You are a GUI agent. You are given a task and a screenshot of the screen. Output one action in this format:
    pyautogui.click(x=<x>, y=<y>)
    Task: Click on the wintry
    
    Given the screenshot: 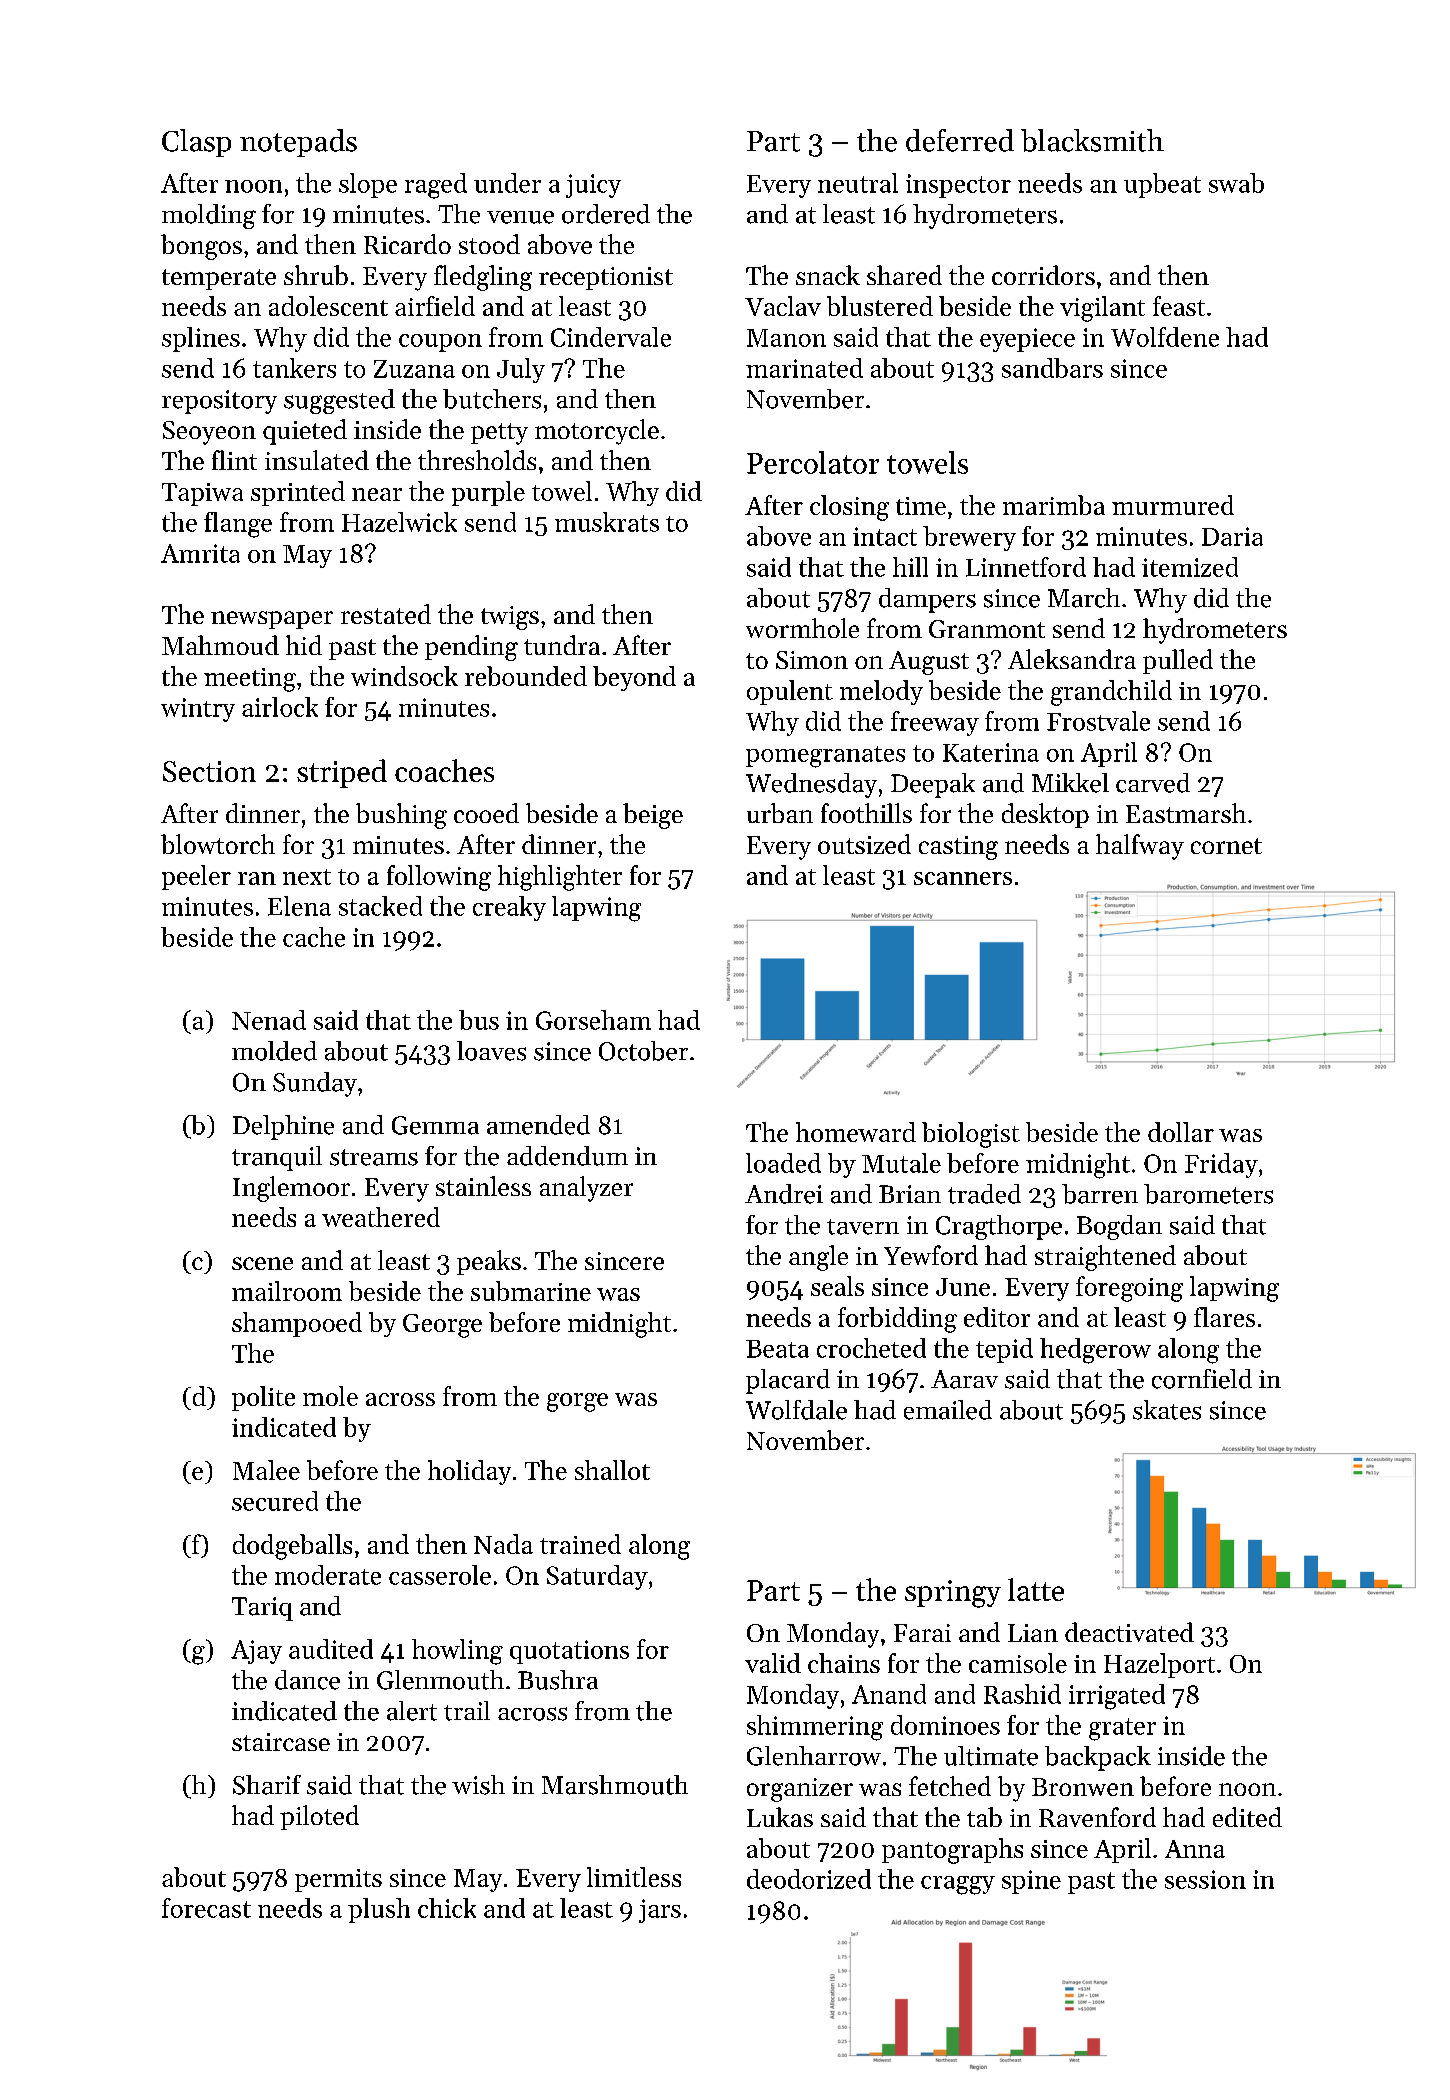 What is the action you would take?
    pyautogui.click(x=198, y=710)
